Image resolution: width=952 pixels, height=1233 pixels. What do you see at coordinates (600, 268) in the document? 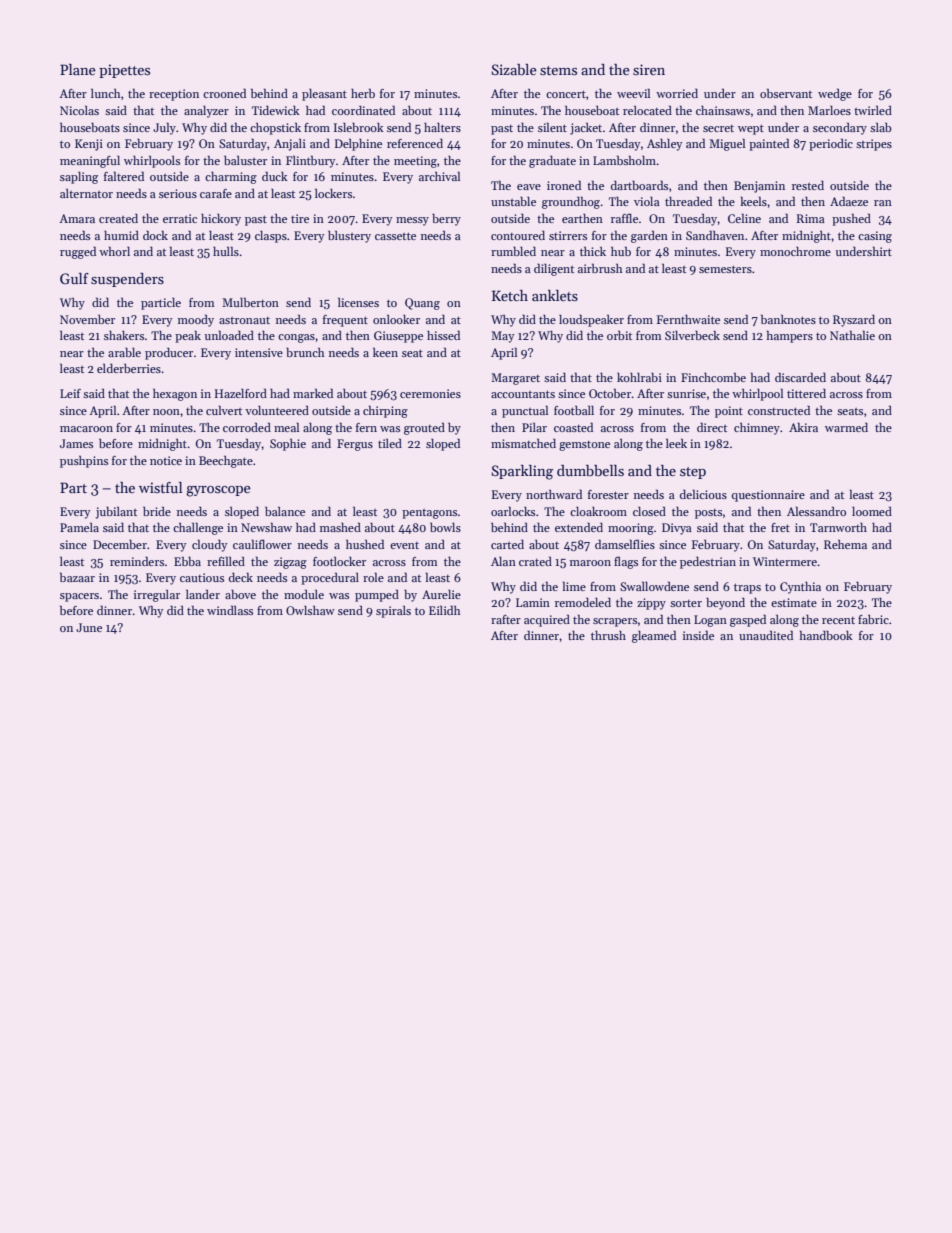
I see `airbrush` at bounding box center [600, 268].
